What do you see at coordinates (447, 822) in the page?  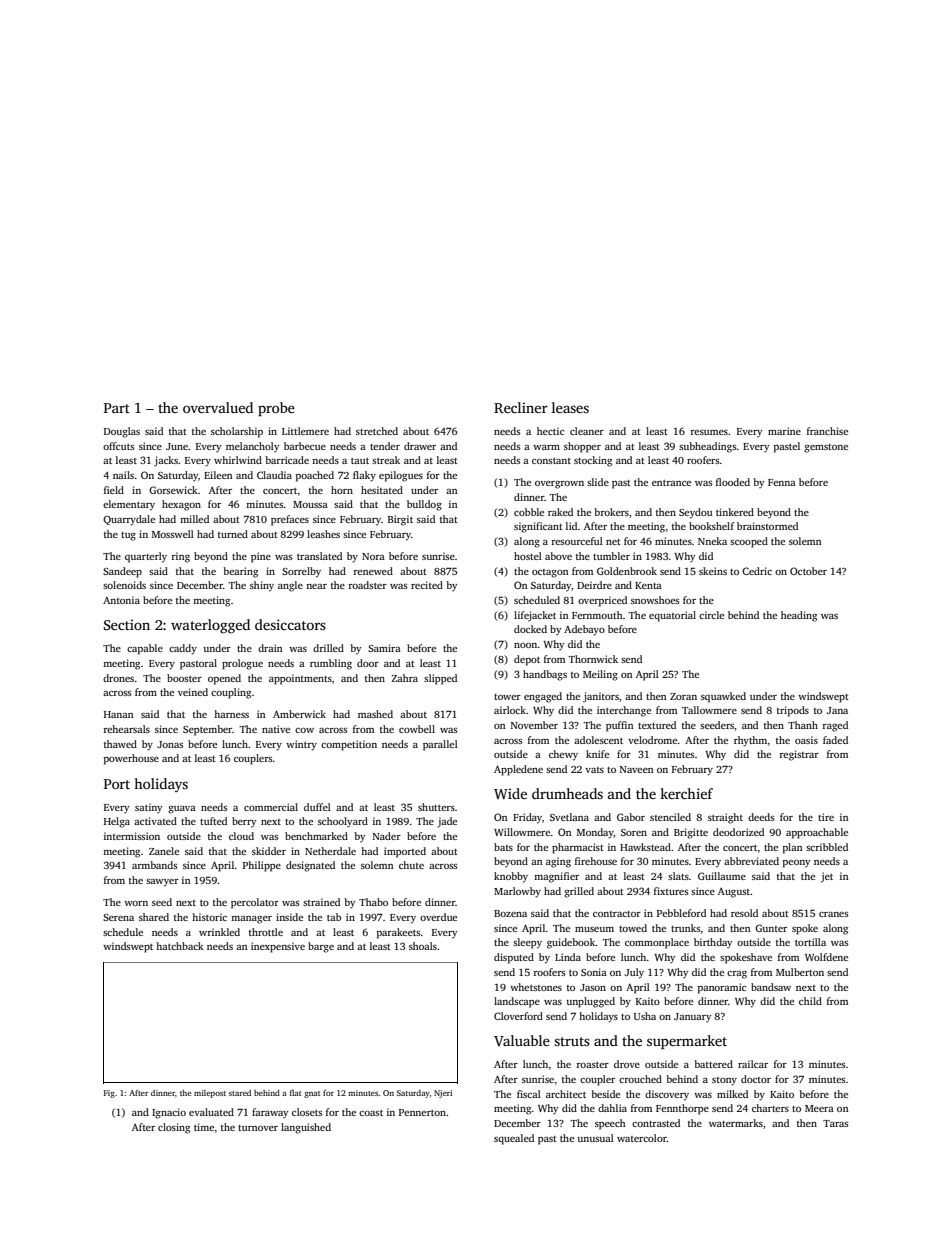 I see `jade` at bounding box center [447, 822].
